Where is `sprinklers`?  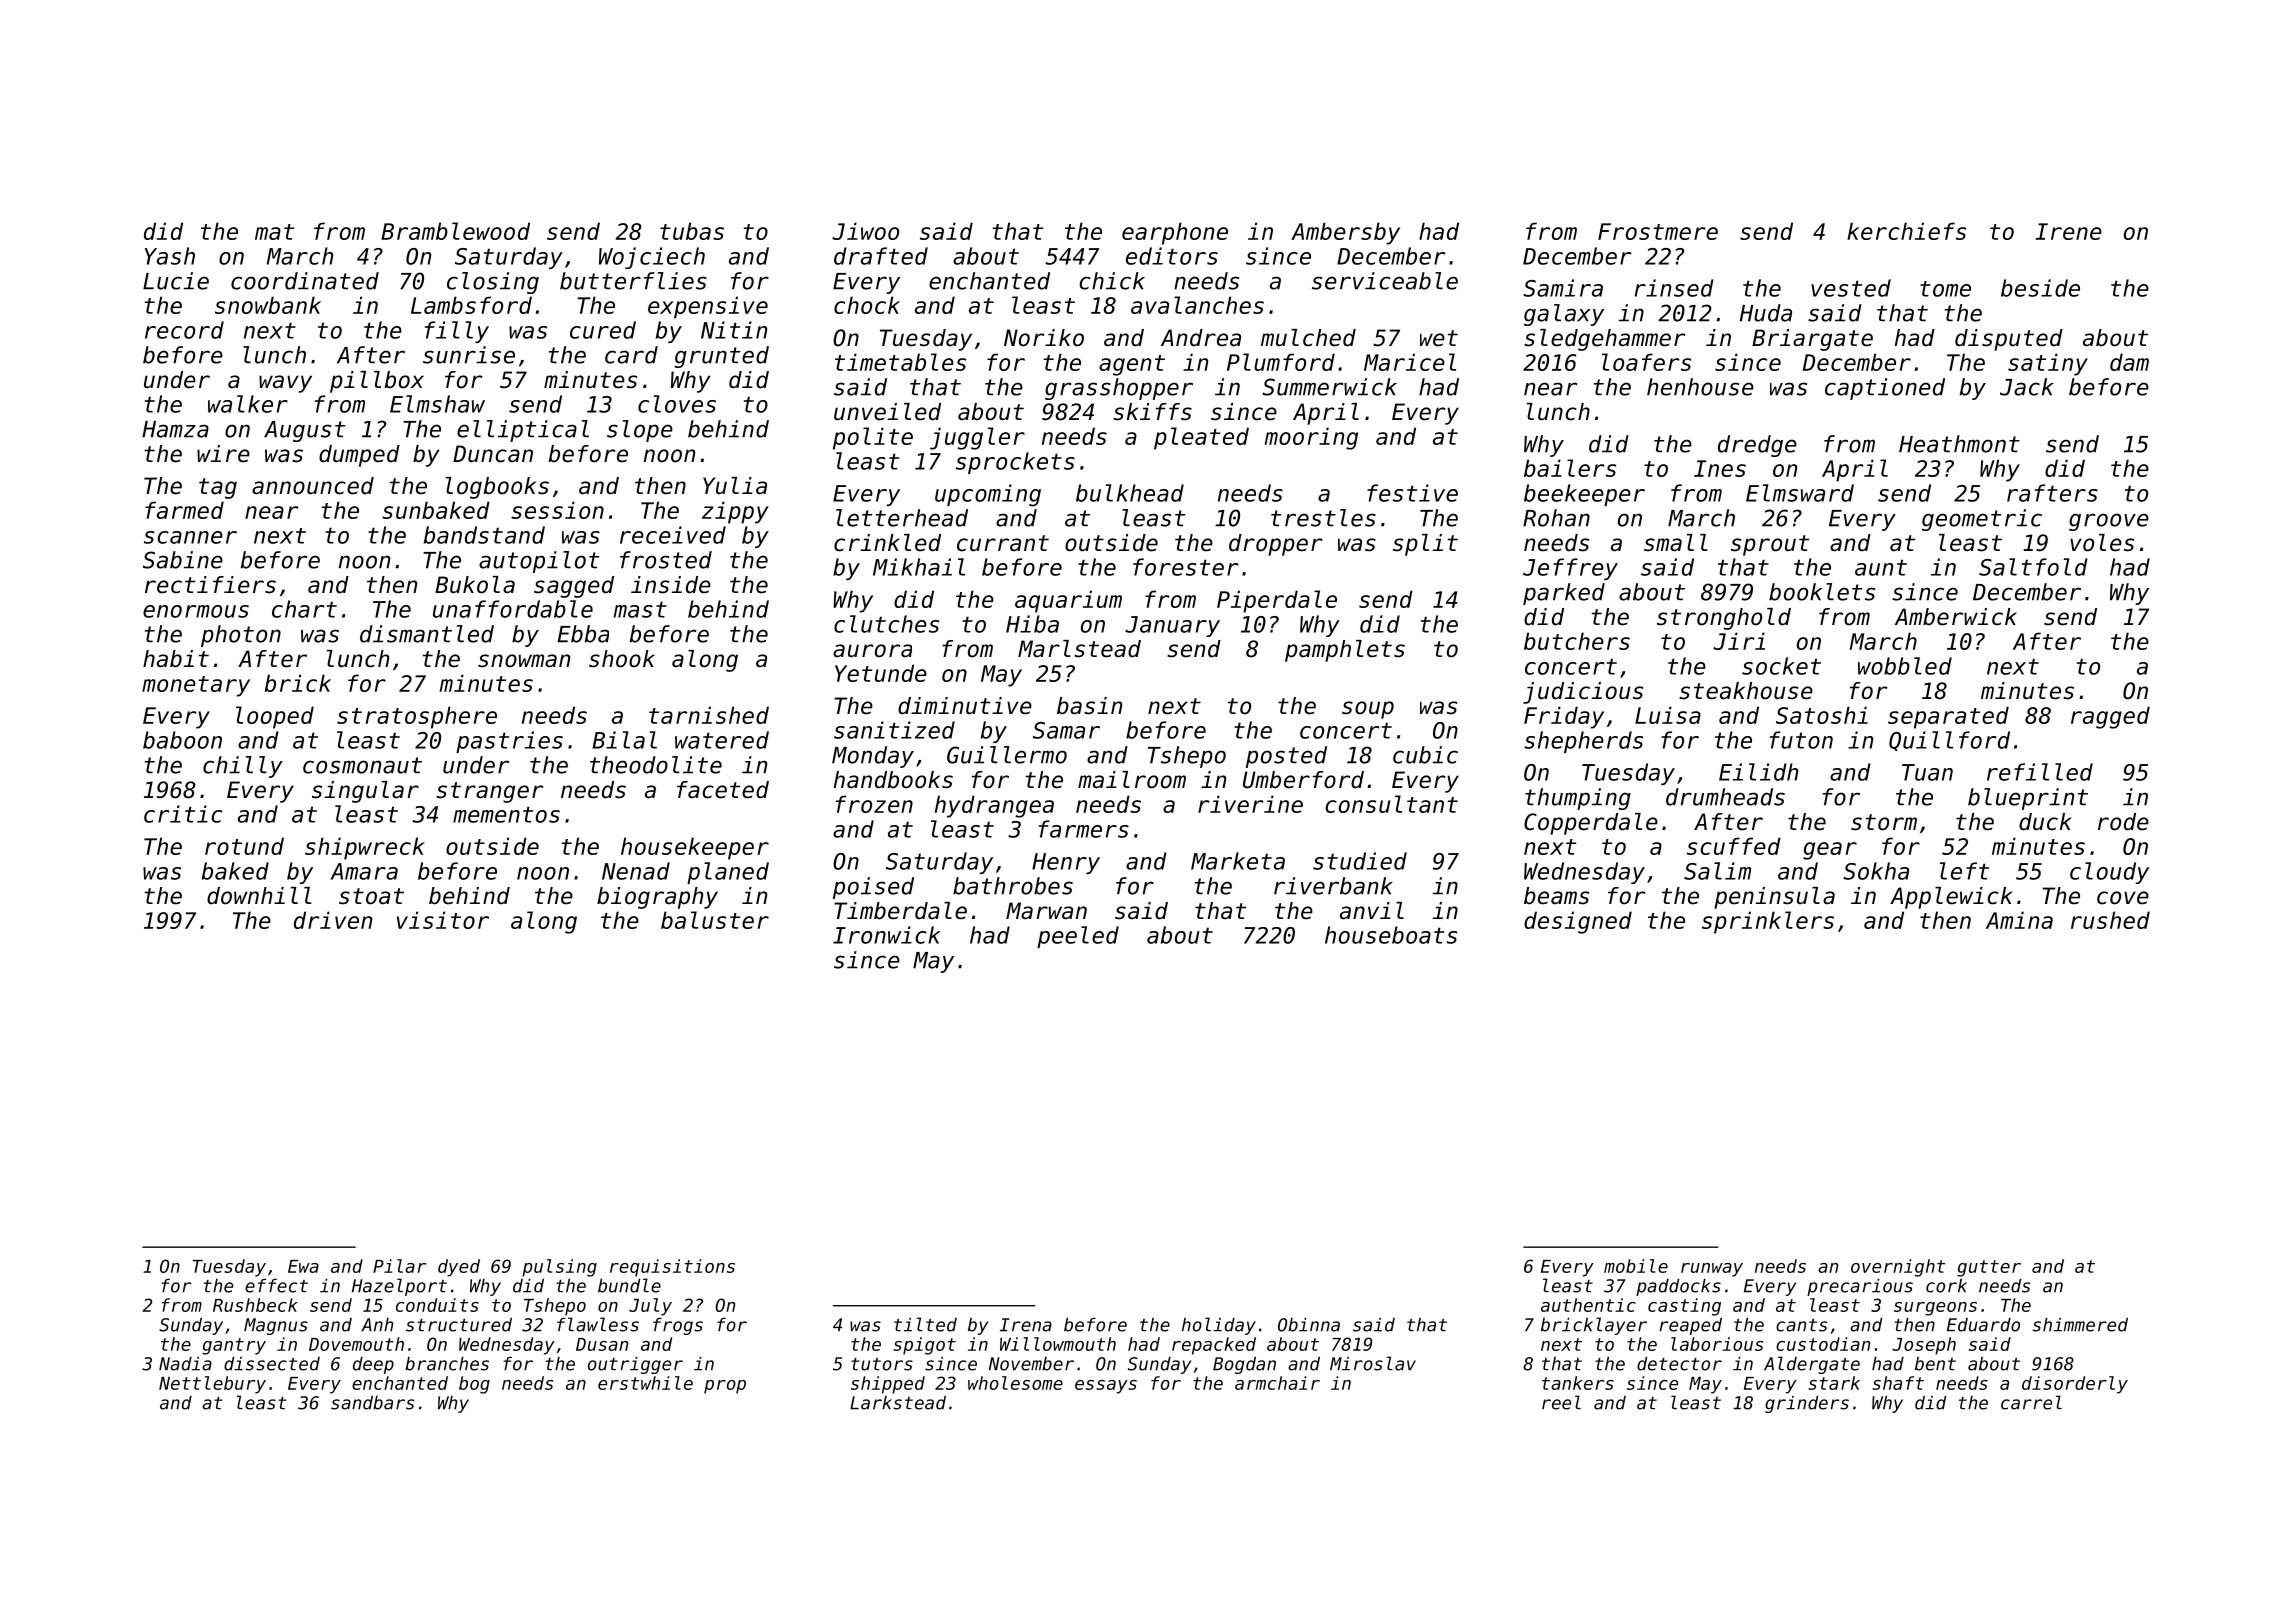 sprinklers is located at coordinates (1768, 922).
